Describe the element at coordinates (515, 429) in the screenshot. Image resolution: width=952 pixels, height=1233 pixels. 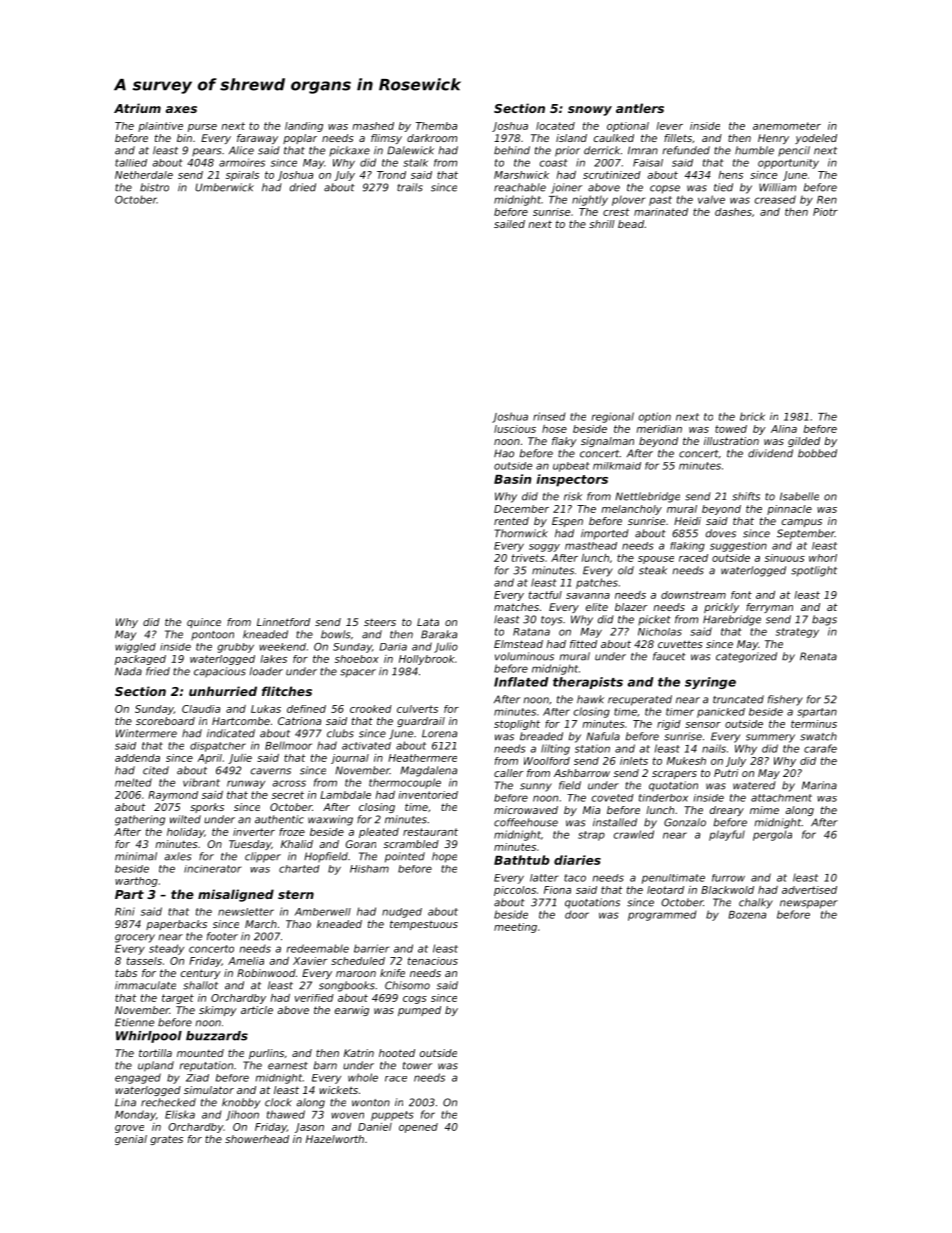
I see `luscious` at that location.
